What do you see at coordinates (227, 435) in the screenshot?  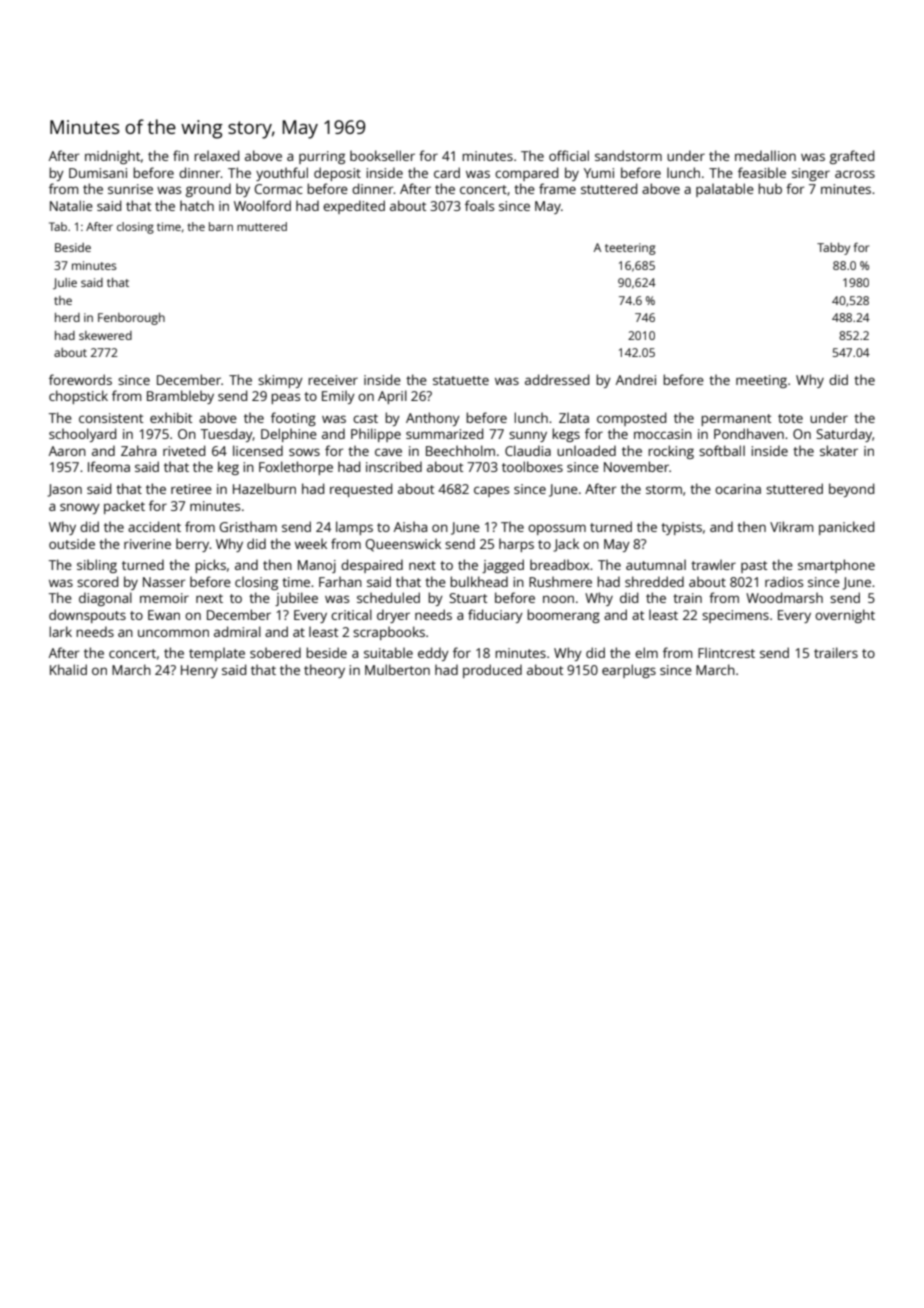 I see `Tuesday` at bounding box center [227, 435].
